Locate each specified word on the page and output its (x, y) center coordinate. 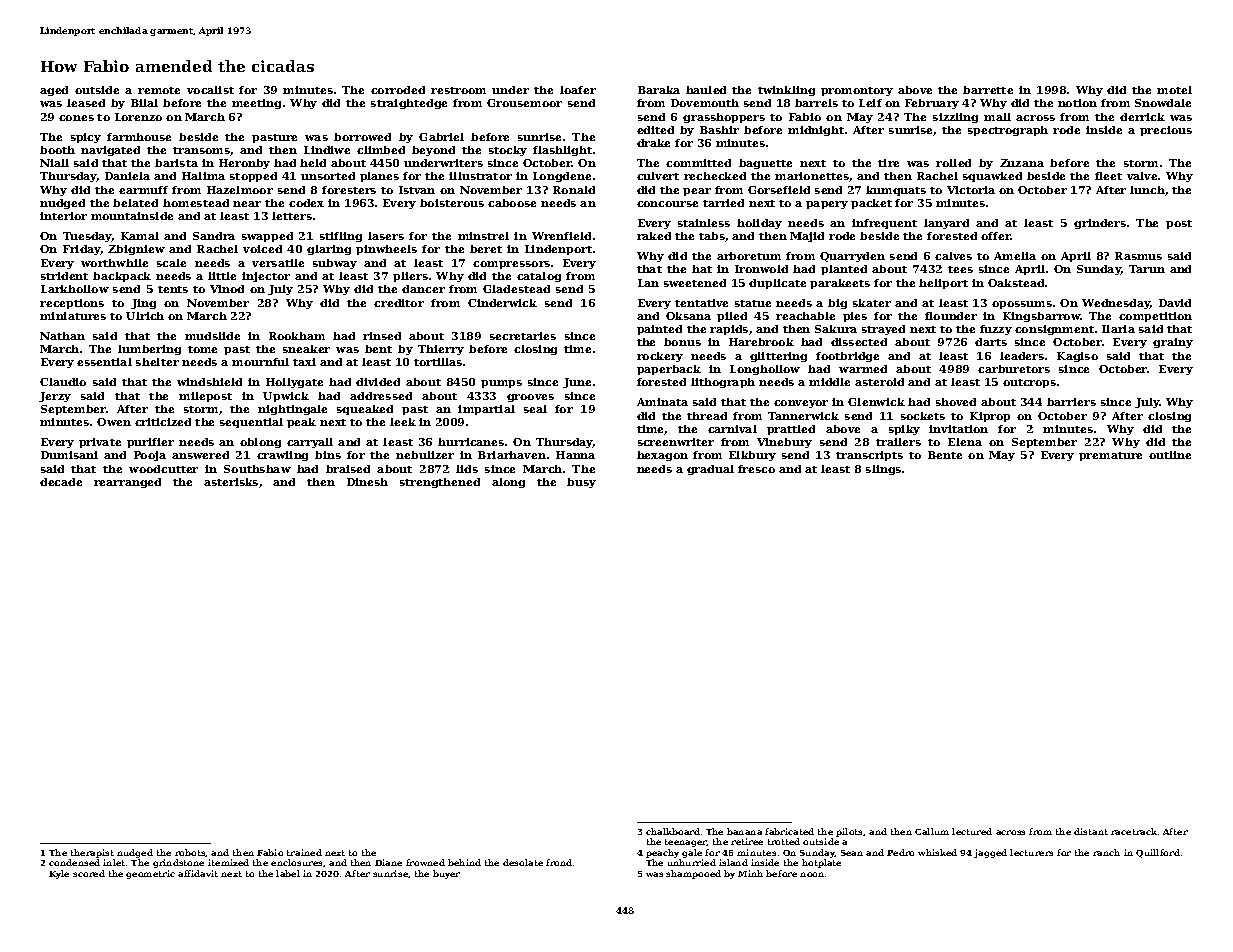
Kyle (59, 874)
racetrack (1134, 831)
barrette (988, 90)
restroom (458, 90)
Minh (750, 873)
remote (159, 90)
